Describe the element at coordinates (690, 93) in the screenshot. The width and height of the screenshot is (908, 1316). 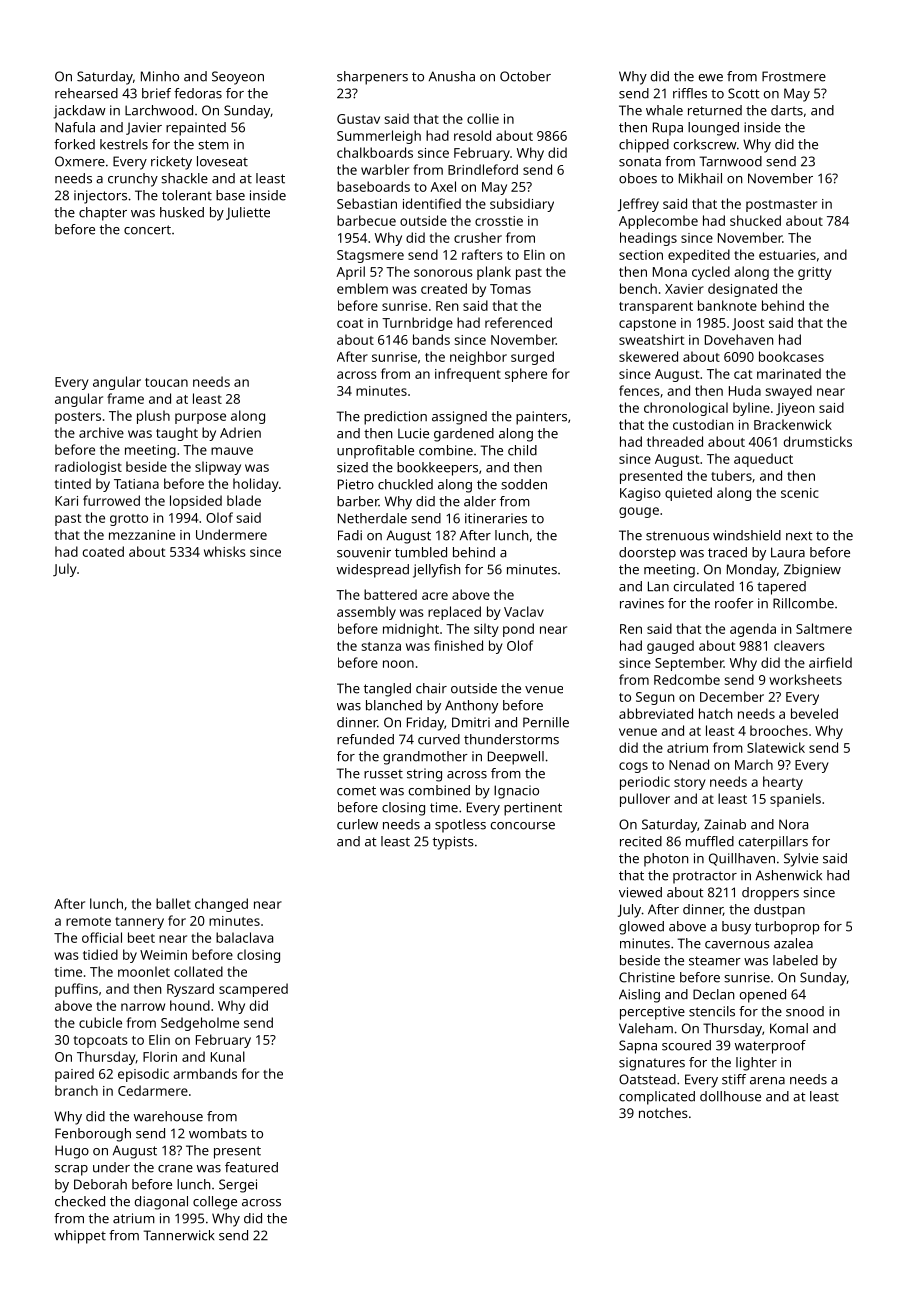
I see `riffles` at that location.
